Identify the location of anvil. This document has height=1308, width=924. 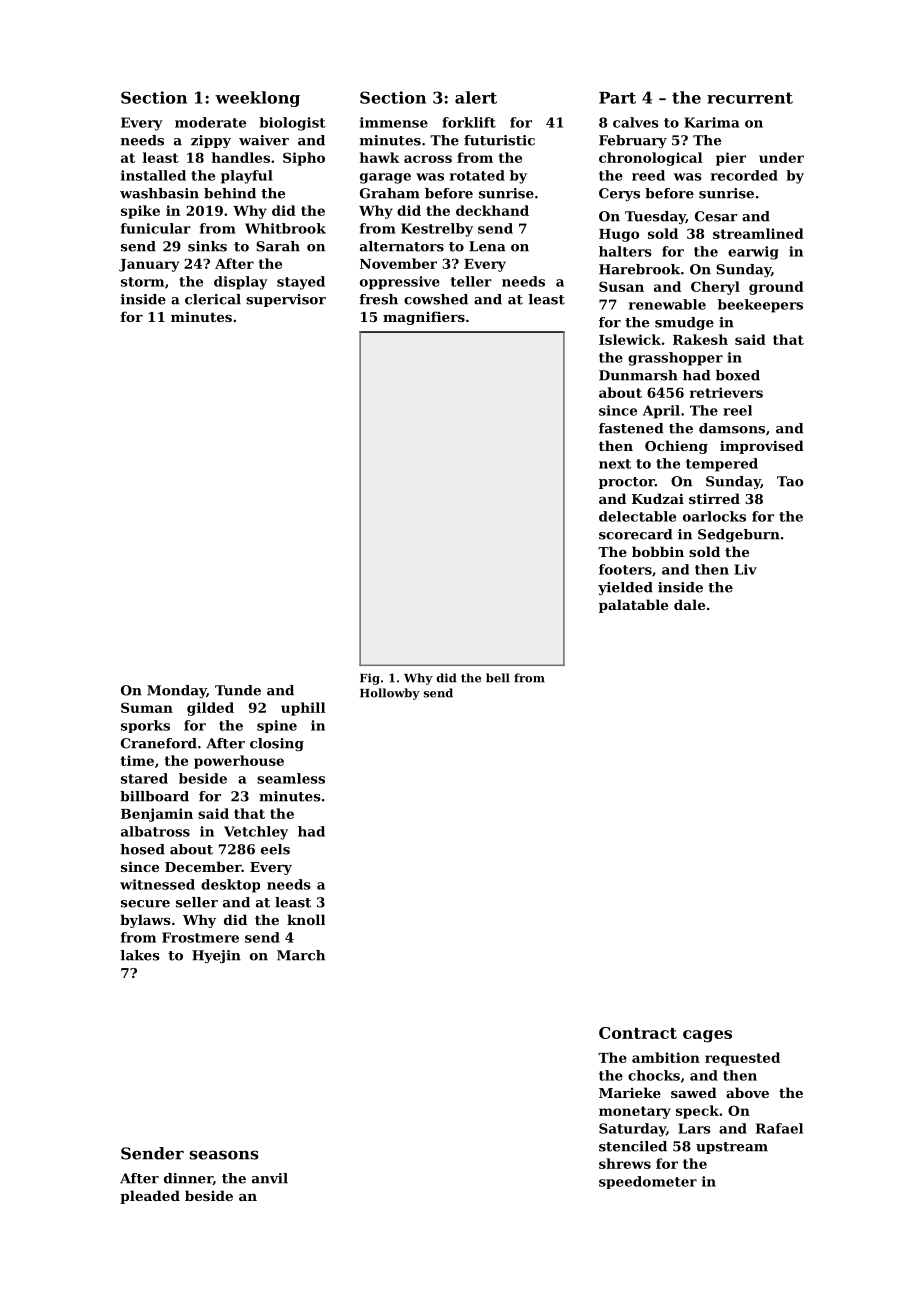
(270, 1178).
